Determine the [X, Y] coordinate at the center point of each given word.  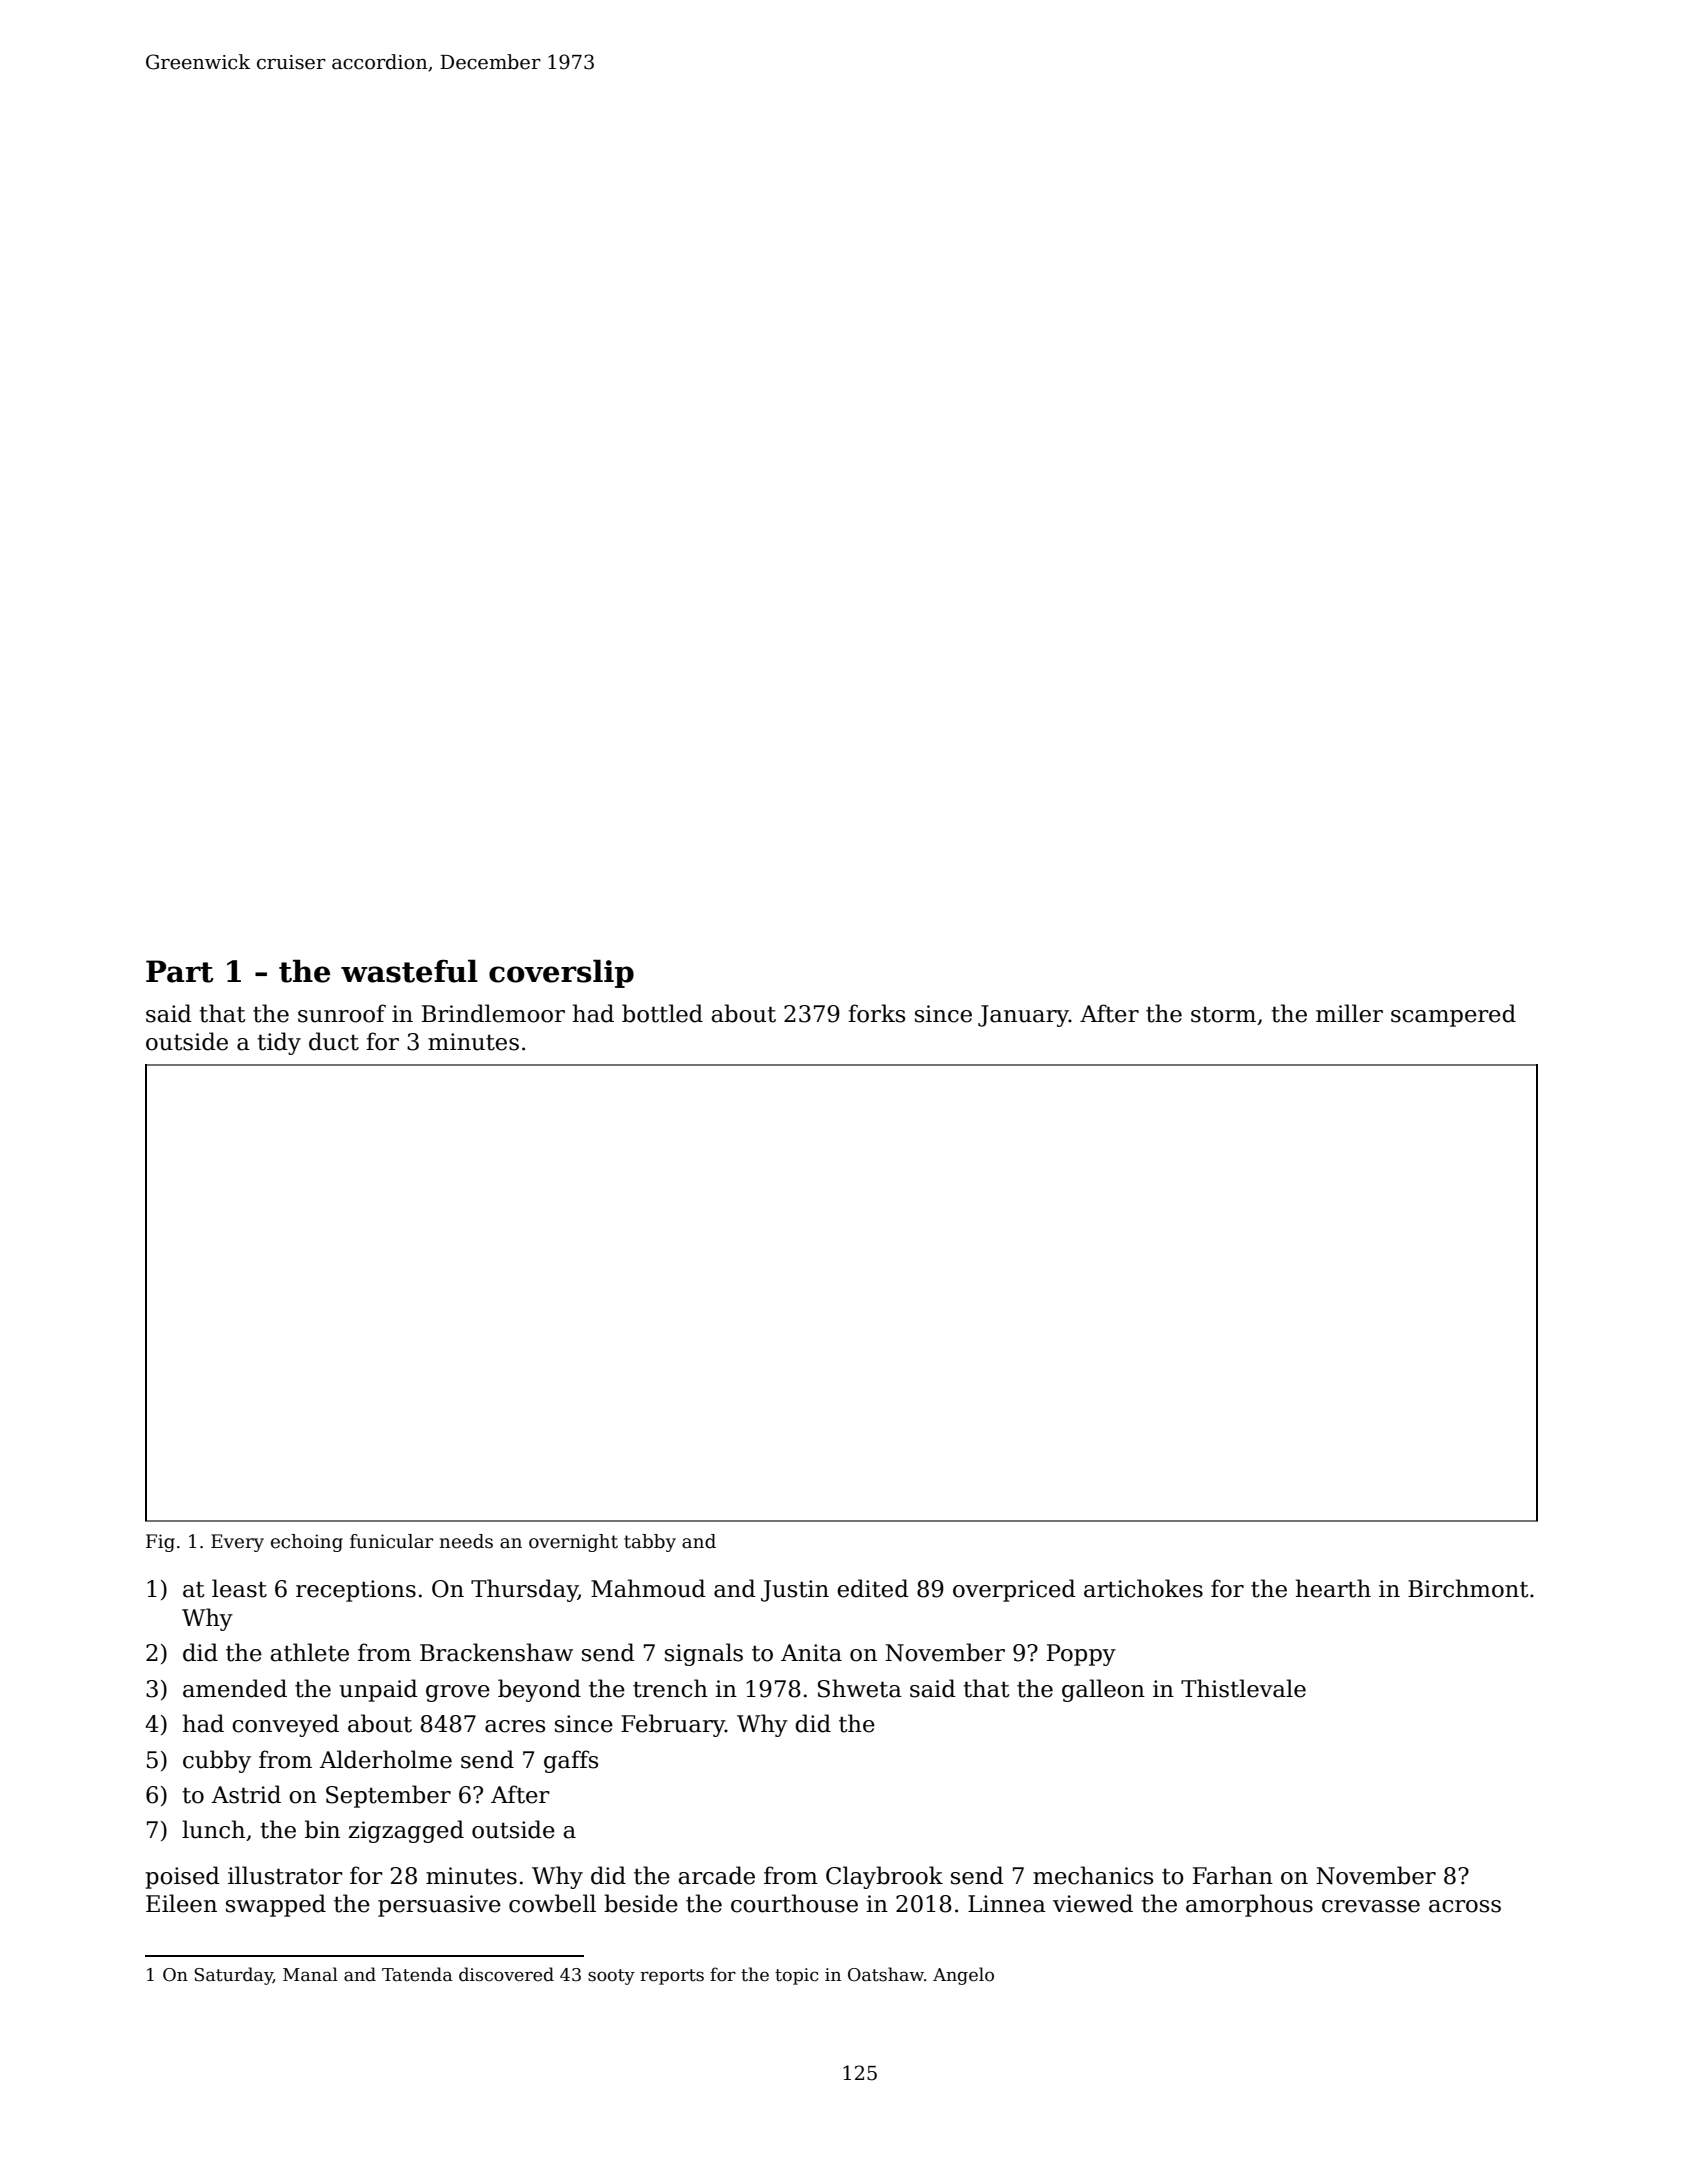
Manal [310, 1974]
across [1465, 1906]
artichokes [1143, 1588]
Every [237, 1543]
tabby [650, 1543]
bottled [662, 1013]
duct [334, 1041]
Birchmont [1468, 1588]
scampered [1453, 1015]
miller [1349, 1013]
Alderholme [386, 1759]
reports [672, 1977]
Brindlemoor [493, 1013]
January [1023, 1016]
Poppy [1081, 1655]
